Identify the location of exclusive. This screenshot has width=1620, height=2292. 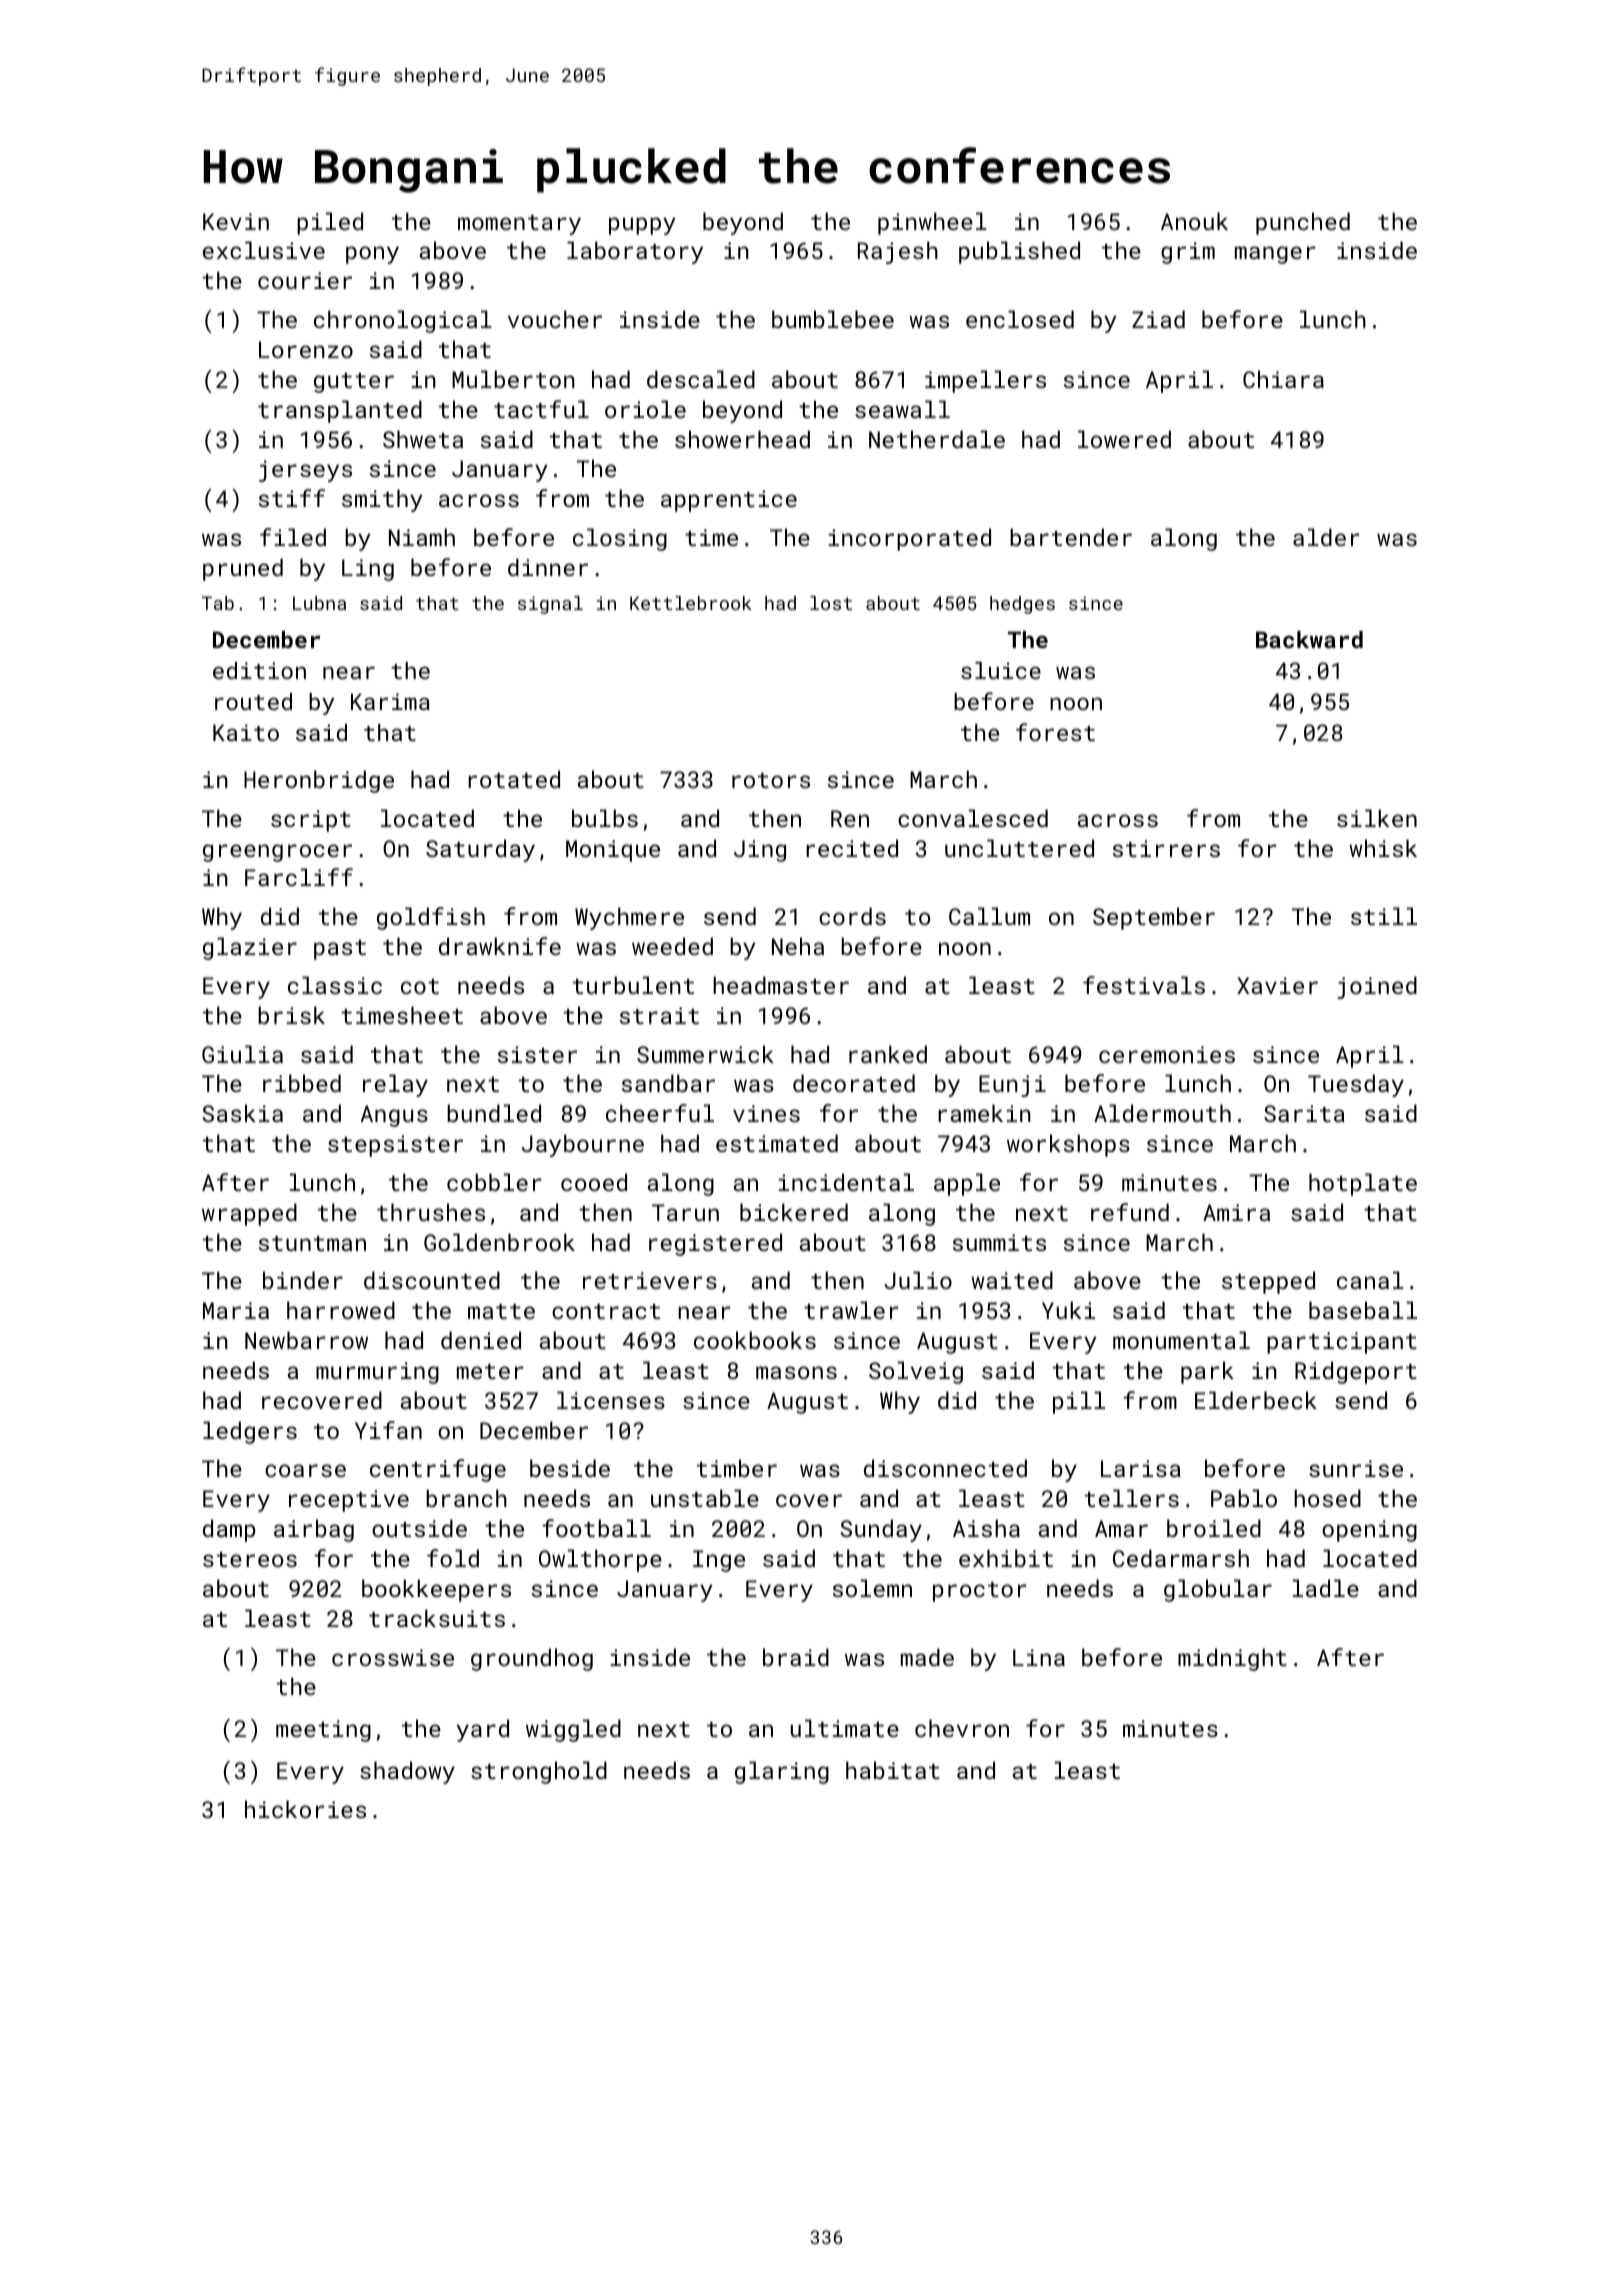
(264, 250).
